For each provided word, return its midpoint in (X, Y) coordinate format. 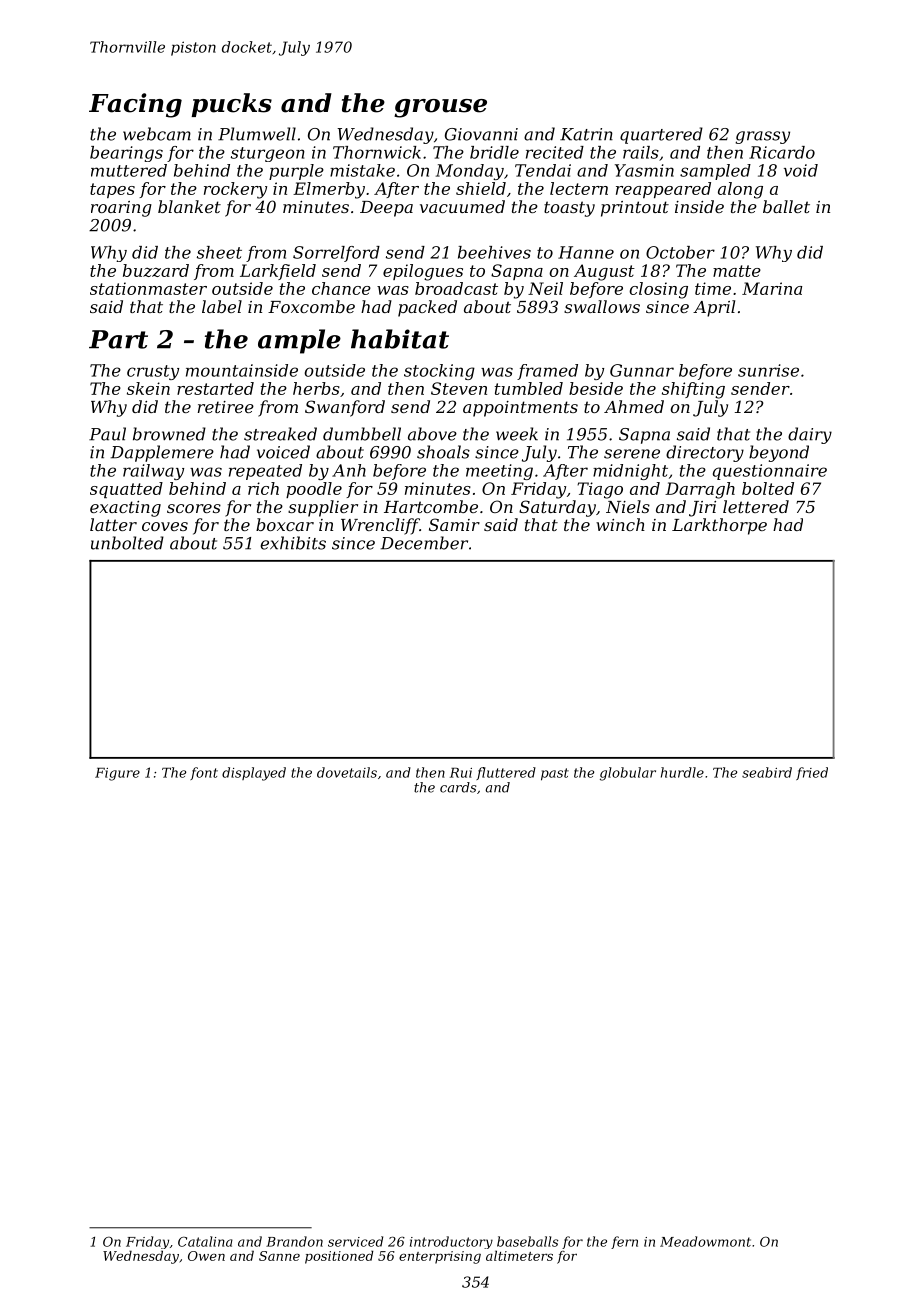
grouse (440, 108)
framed (547, 372)
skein (148, 388)
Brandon (294, 1241)
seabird (767, 772)
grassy (762, 137)
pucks (231, 105)
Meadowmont (705, 1241)
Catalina (205, 1241)
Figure (117, 774)
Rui (461, 773)
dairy (810, 435)
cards (458, 787)
